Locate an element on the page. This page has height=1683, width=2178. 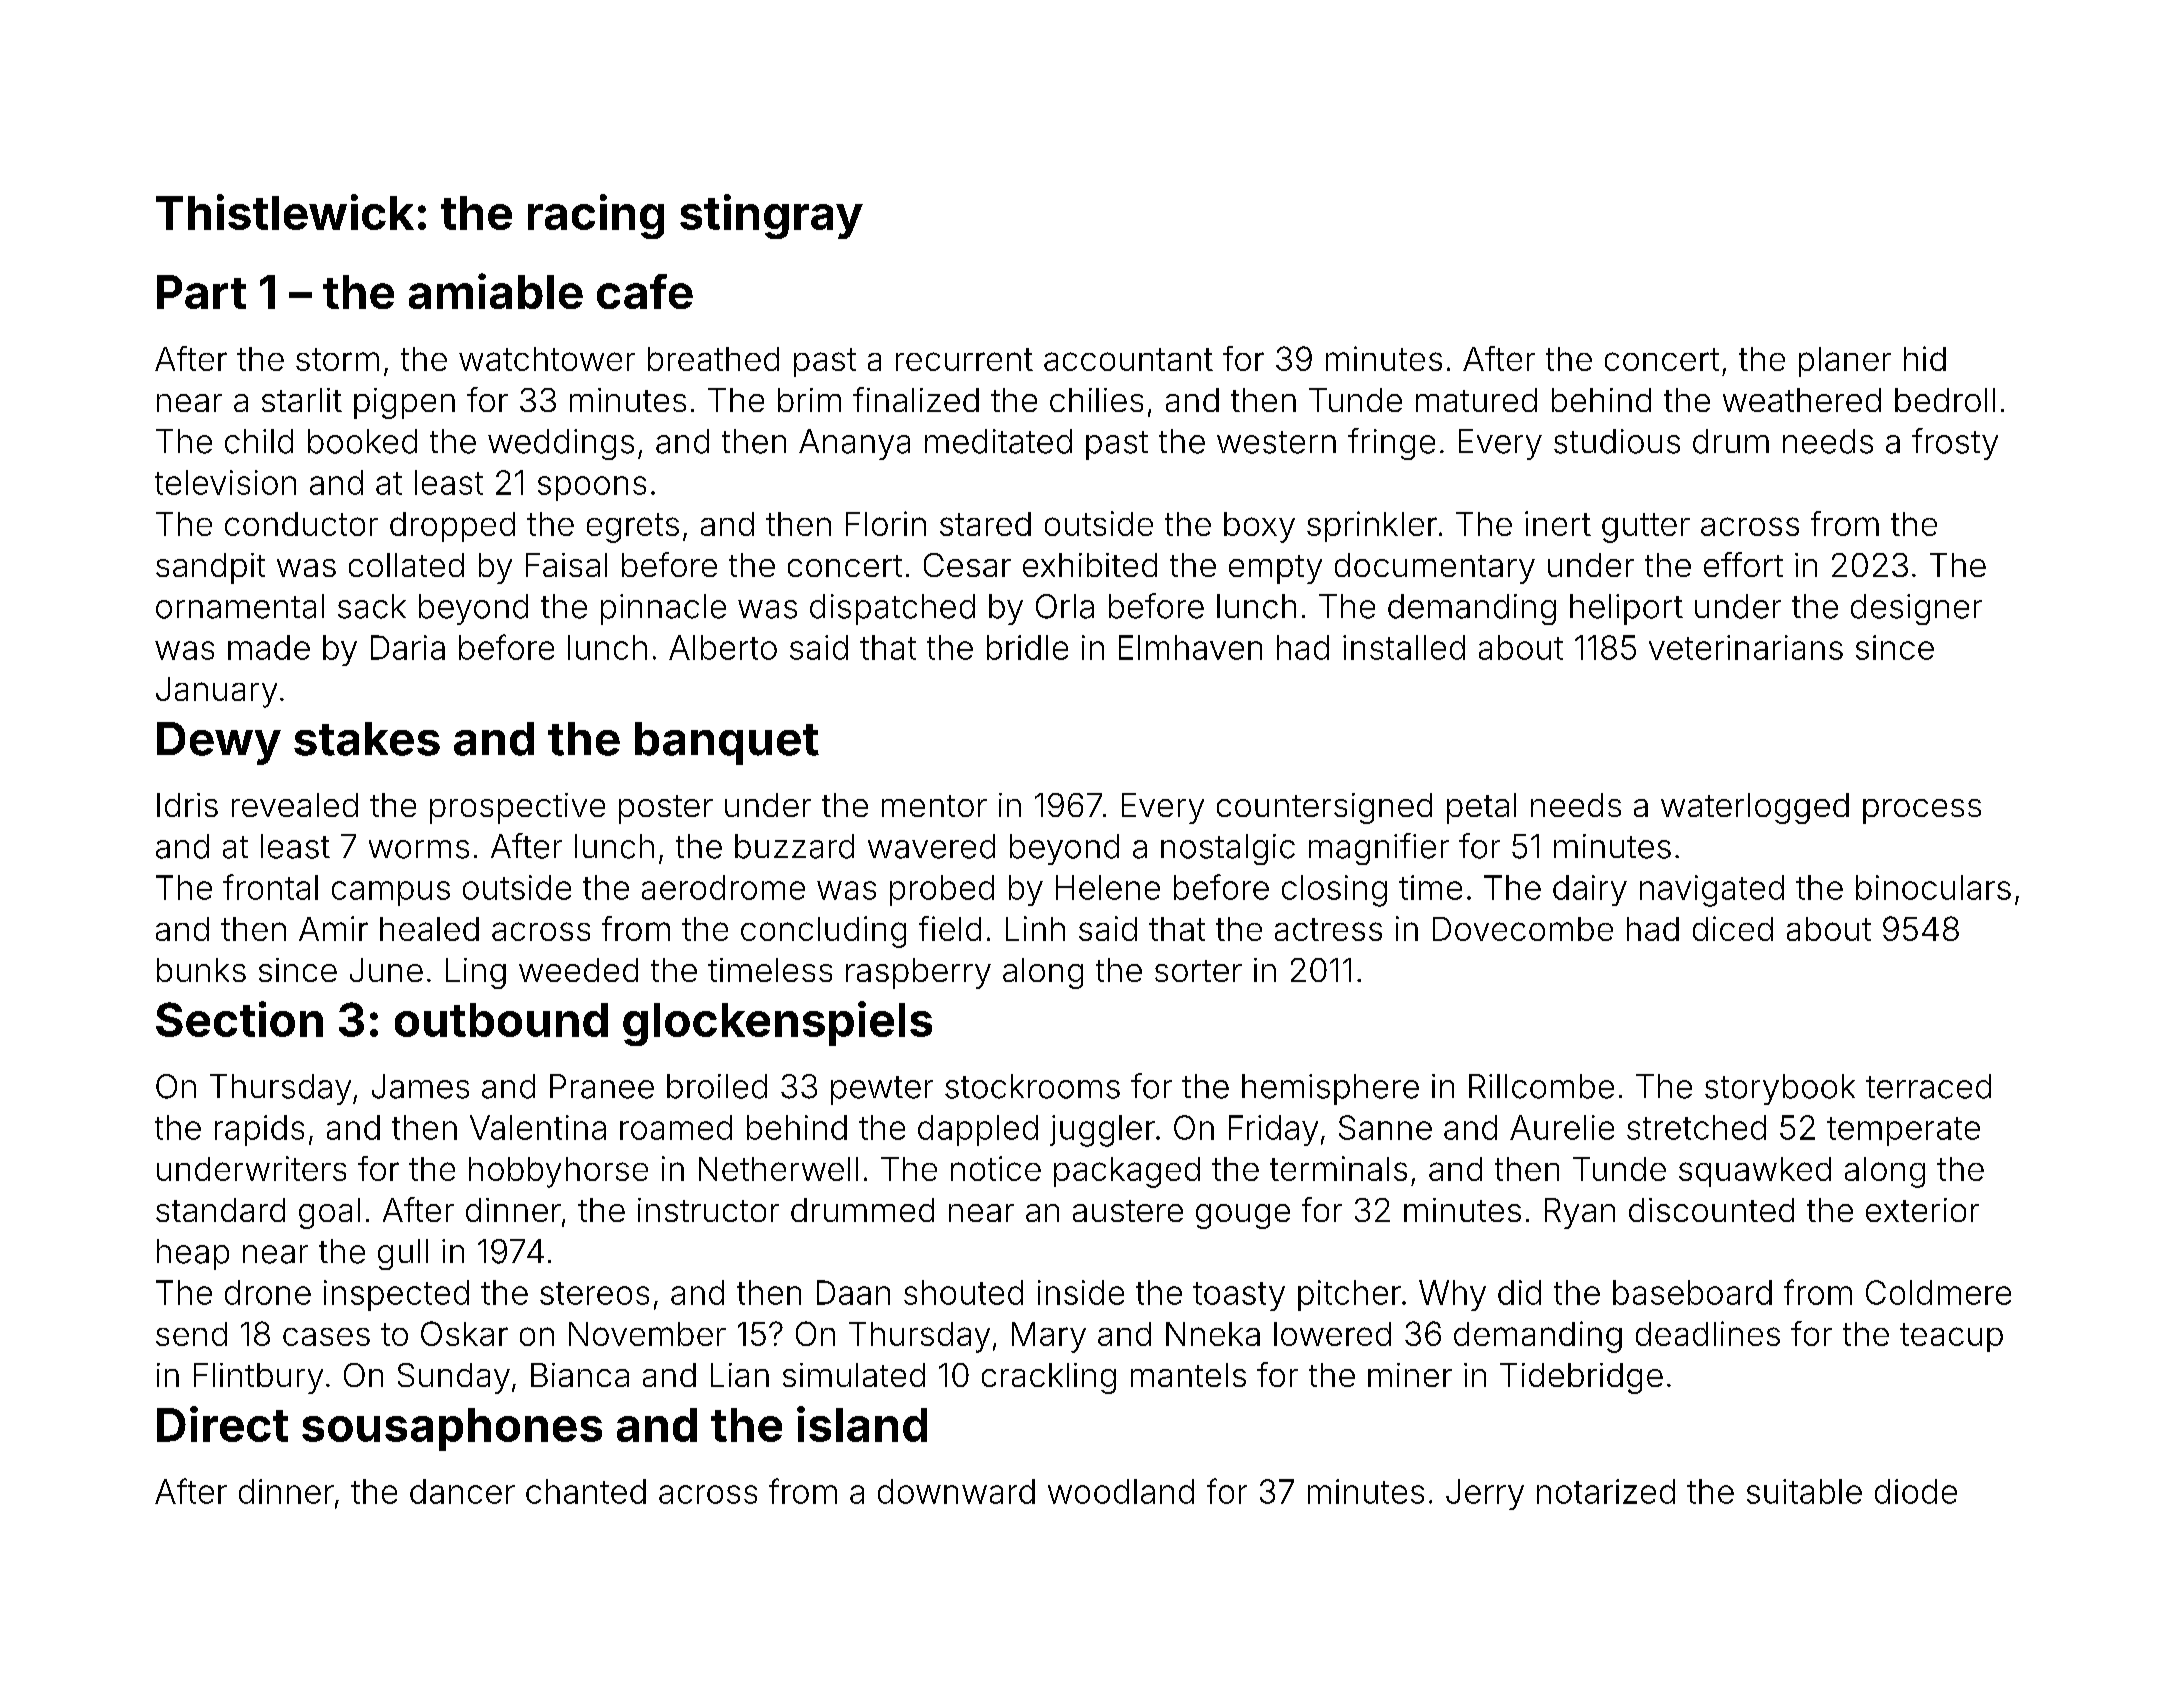
Jerry is located at coordinates (1485, 1494).
